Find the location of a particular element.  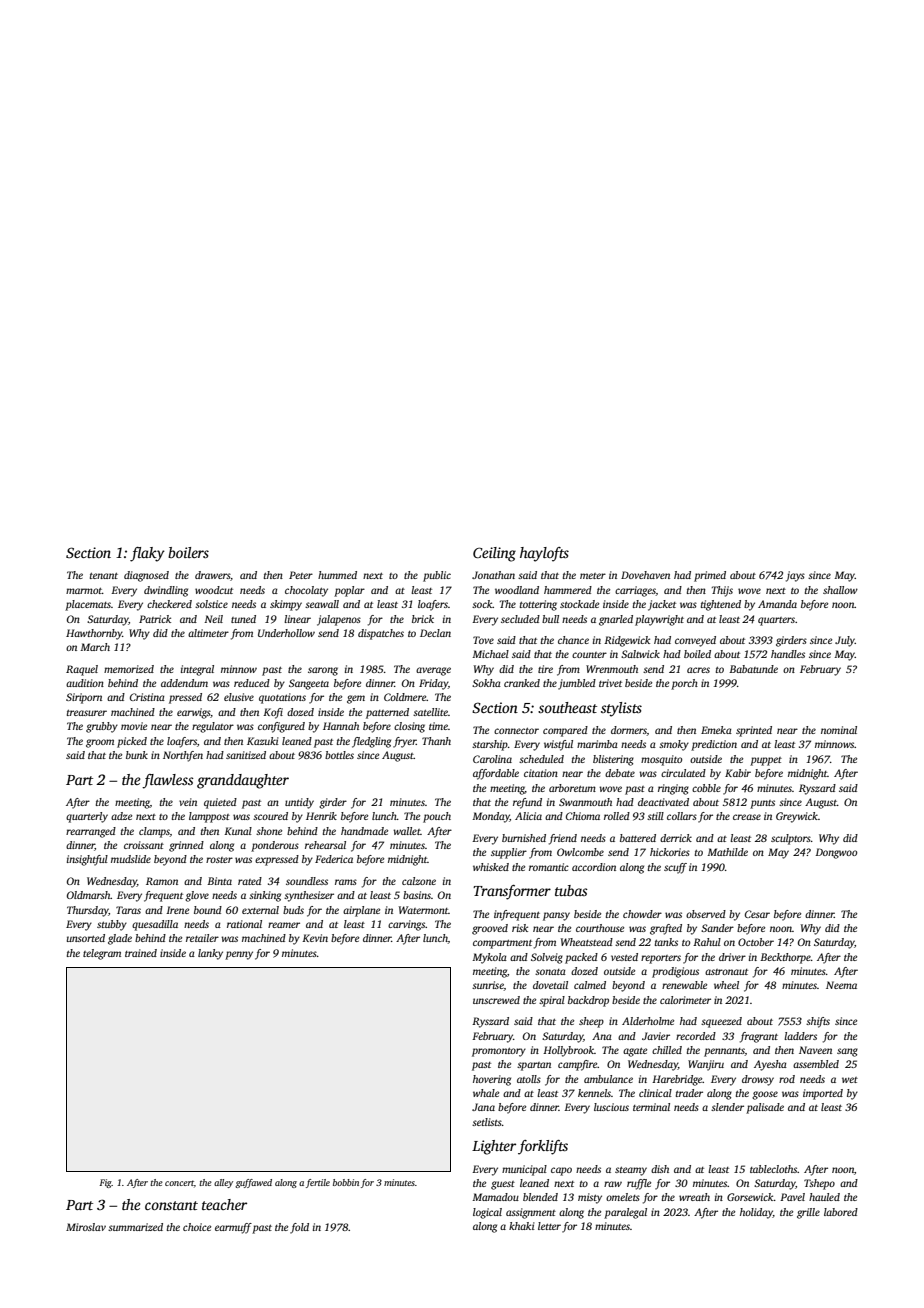

Federica is located at coordinates (334, 859).
